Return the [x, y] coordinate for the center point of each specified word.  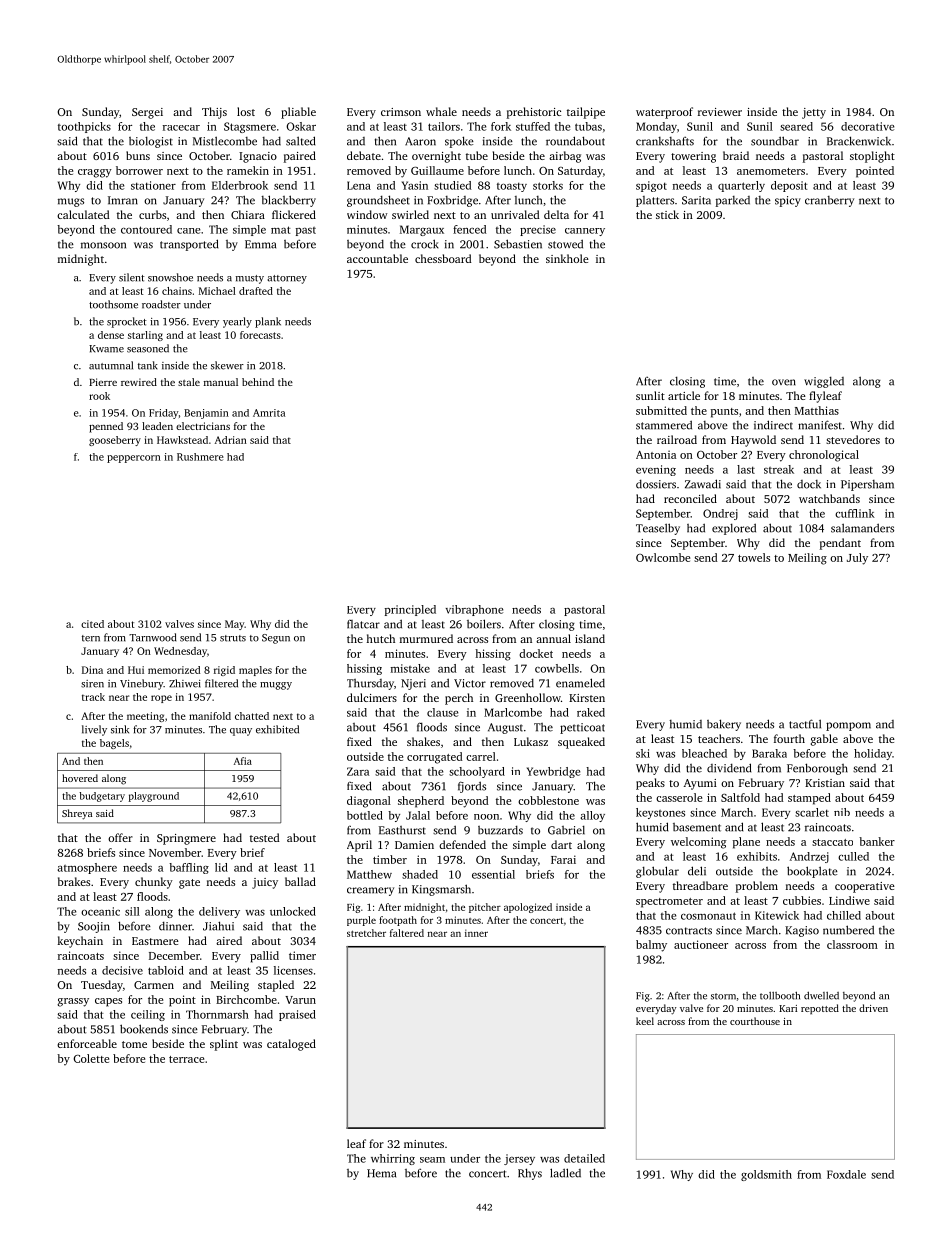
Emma [260, 244]
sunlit [650, 395]
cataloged [291, 1045]
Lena [359, 185]
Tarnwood [153, 637]
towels [754, 557]
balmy [651, 946]
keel [645, 1021]
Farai [563, 859]
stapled [276, 986]
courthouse [755, 1021]
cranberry [829, 201]
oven [784, 382]
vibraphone [474, 610]
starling [145, 336]
